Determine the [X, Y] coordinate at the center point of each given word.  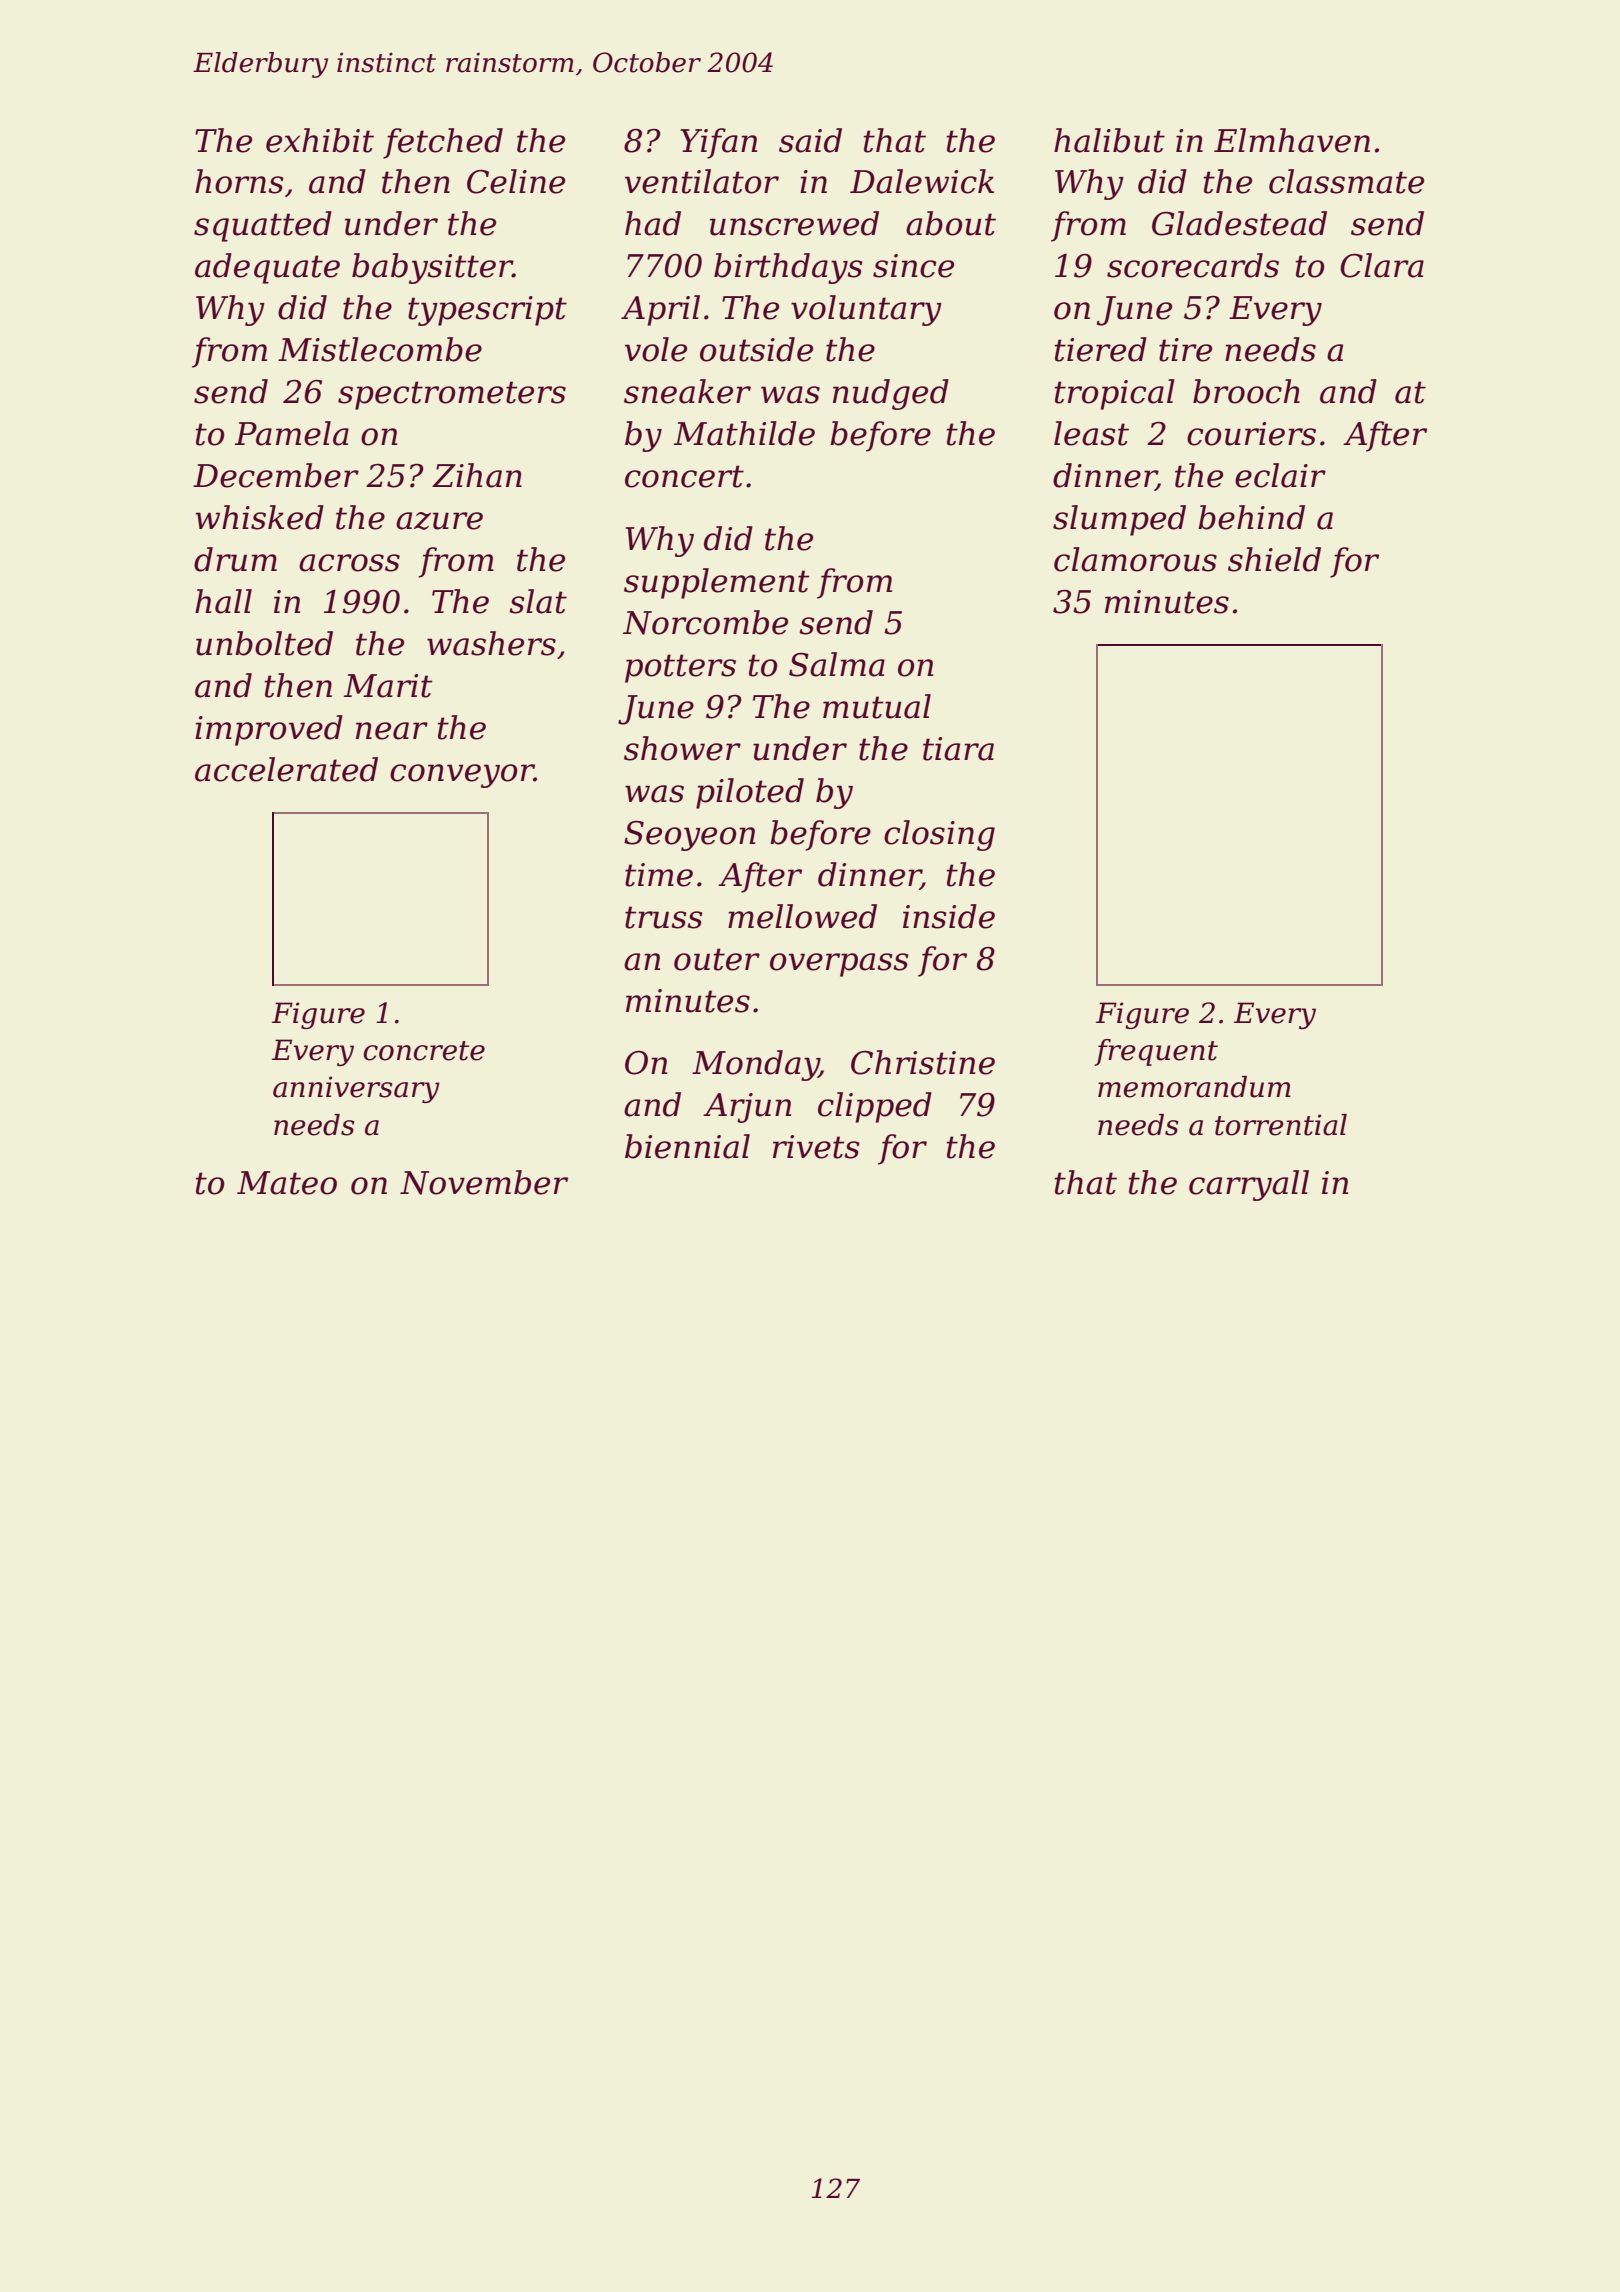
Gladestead [1239, 223]
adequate [267, 268]
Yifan [718, 143]
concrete [424, 1051]
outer [717, 959]
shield [1274, 559]
